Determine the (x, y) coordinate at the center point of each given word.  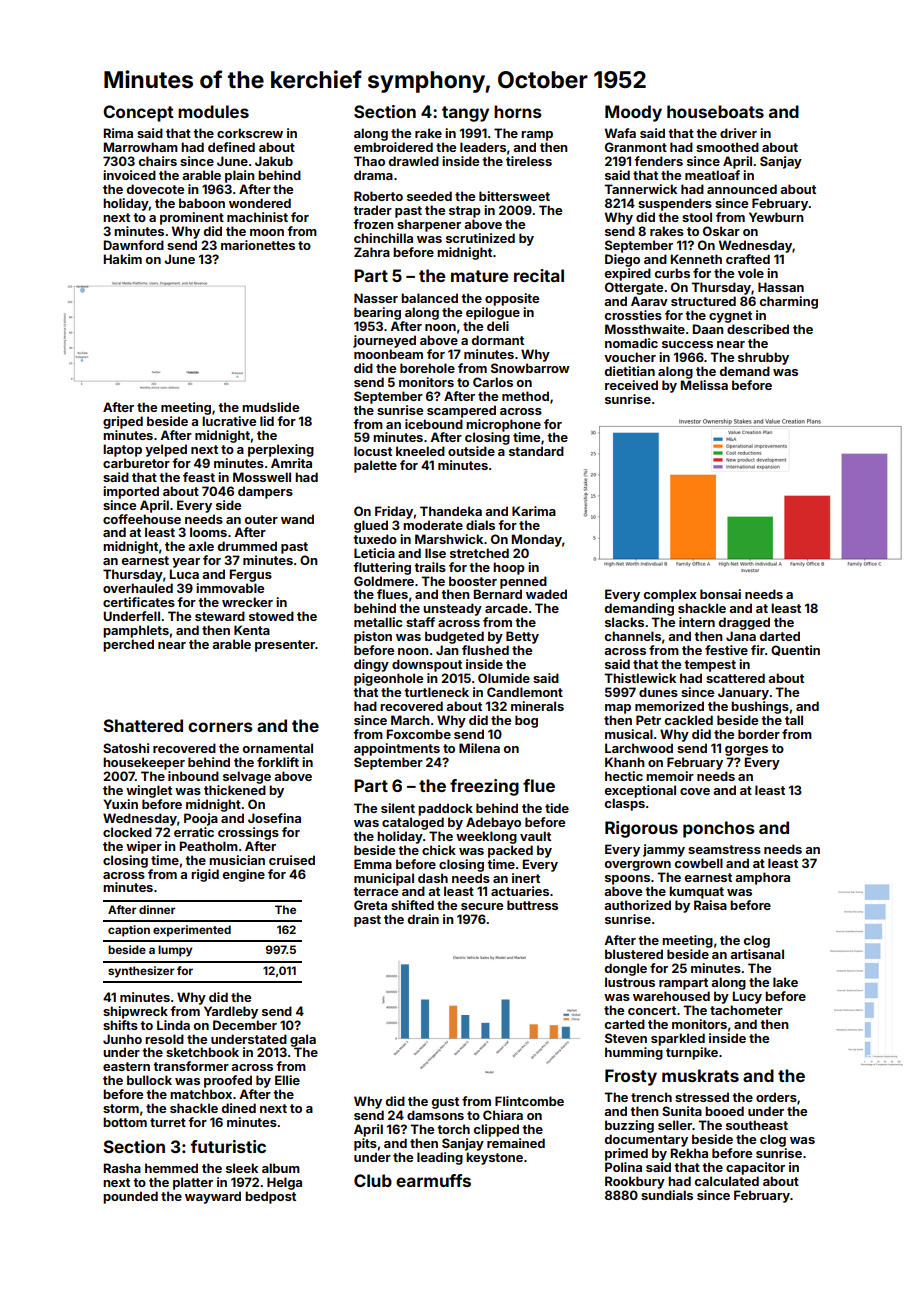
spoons (627, 880)
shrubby (763, 358)
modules (213, 111)
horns (518, 111)
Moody (633, 113)
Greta (370, 905)
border (759, 734)
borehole (427, 368)
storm (121, 1108)
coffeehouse (142, 519)
